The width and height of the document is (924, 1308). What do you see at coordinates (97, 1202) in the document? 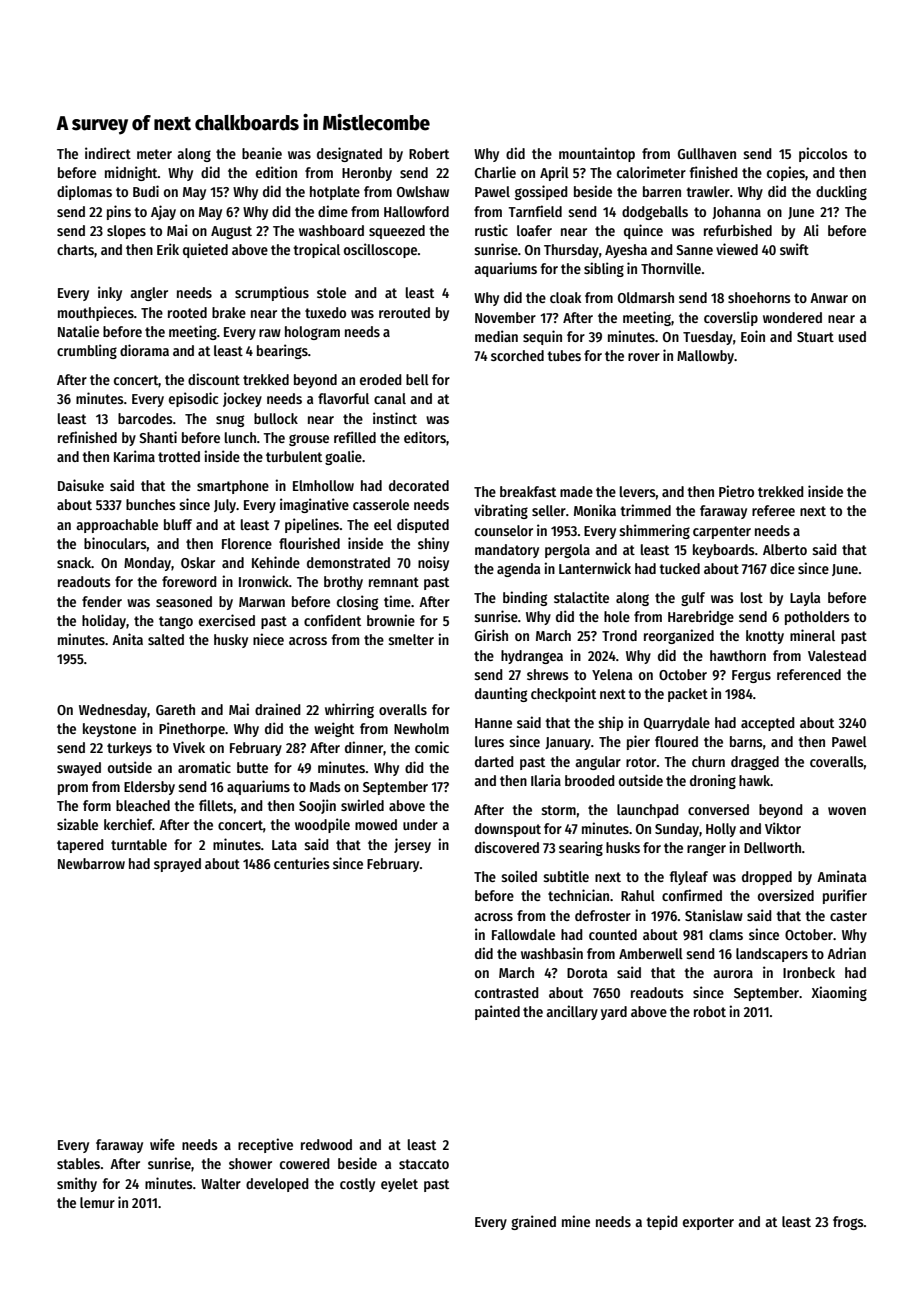
I see `lemur` at bounding box center [97, 1202].
